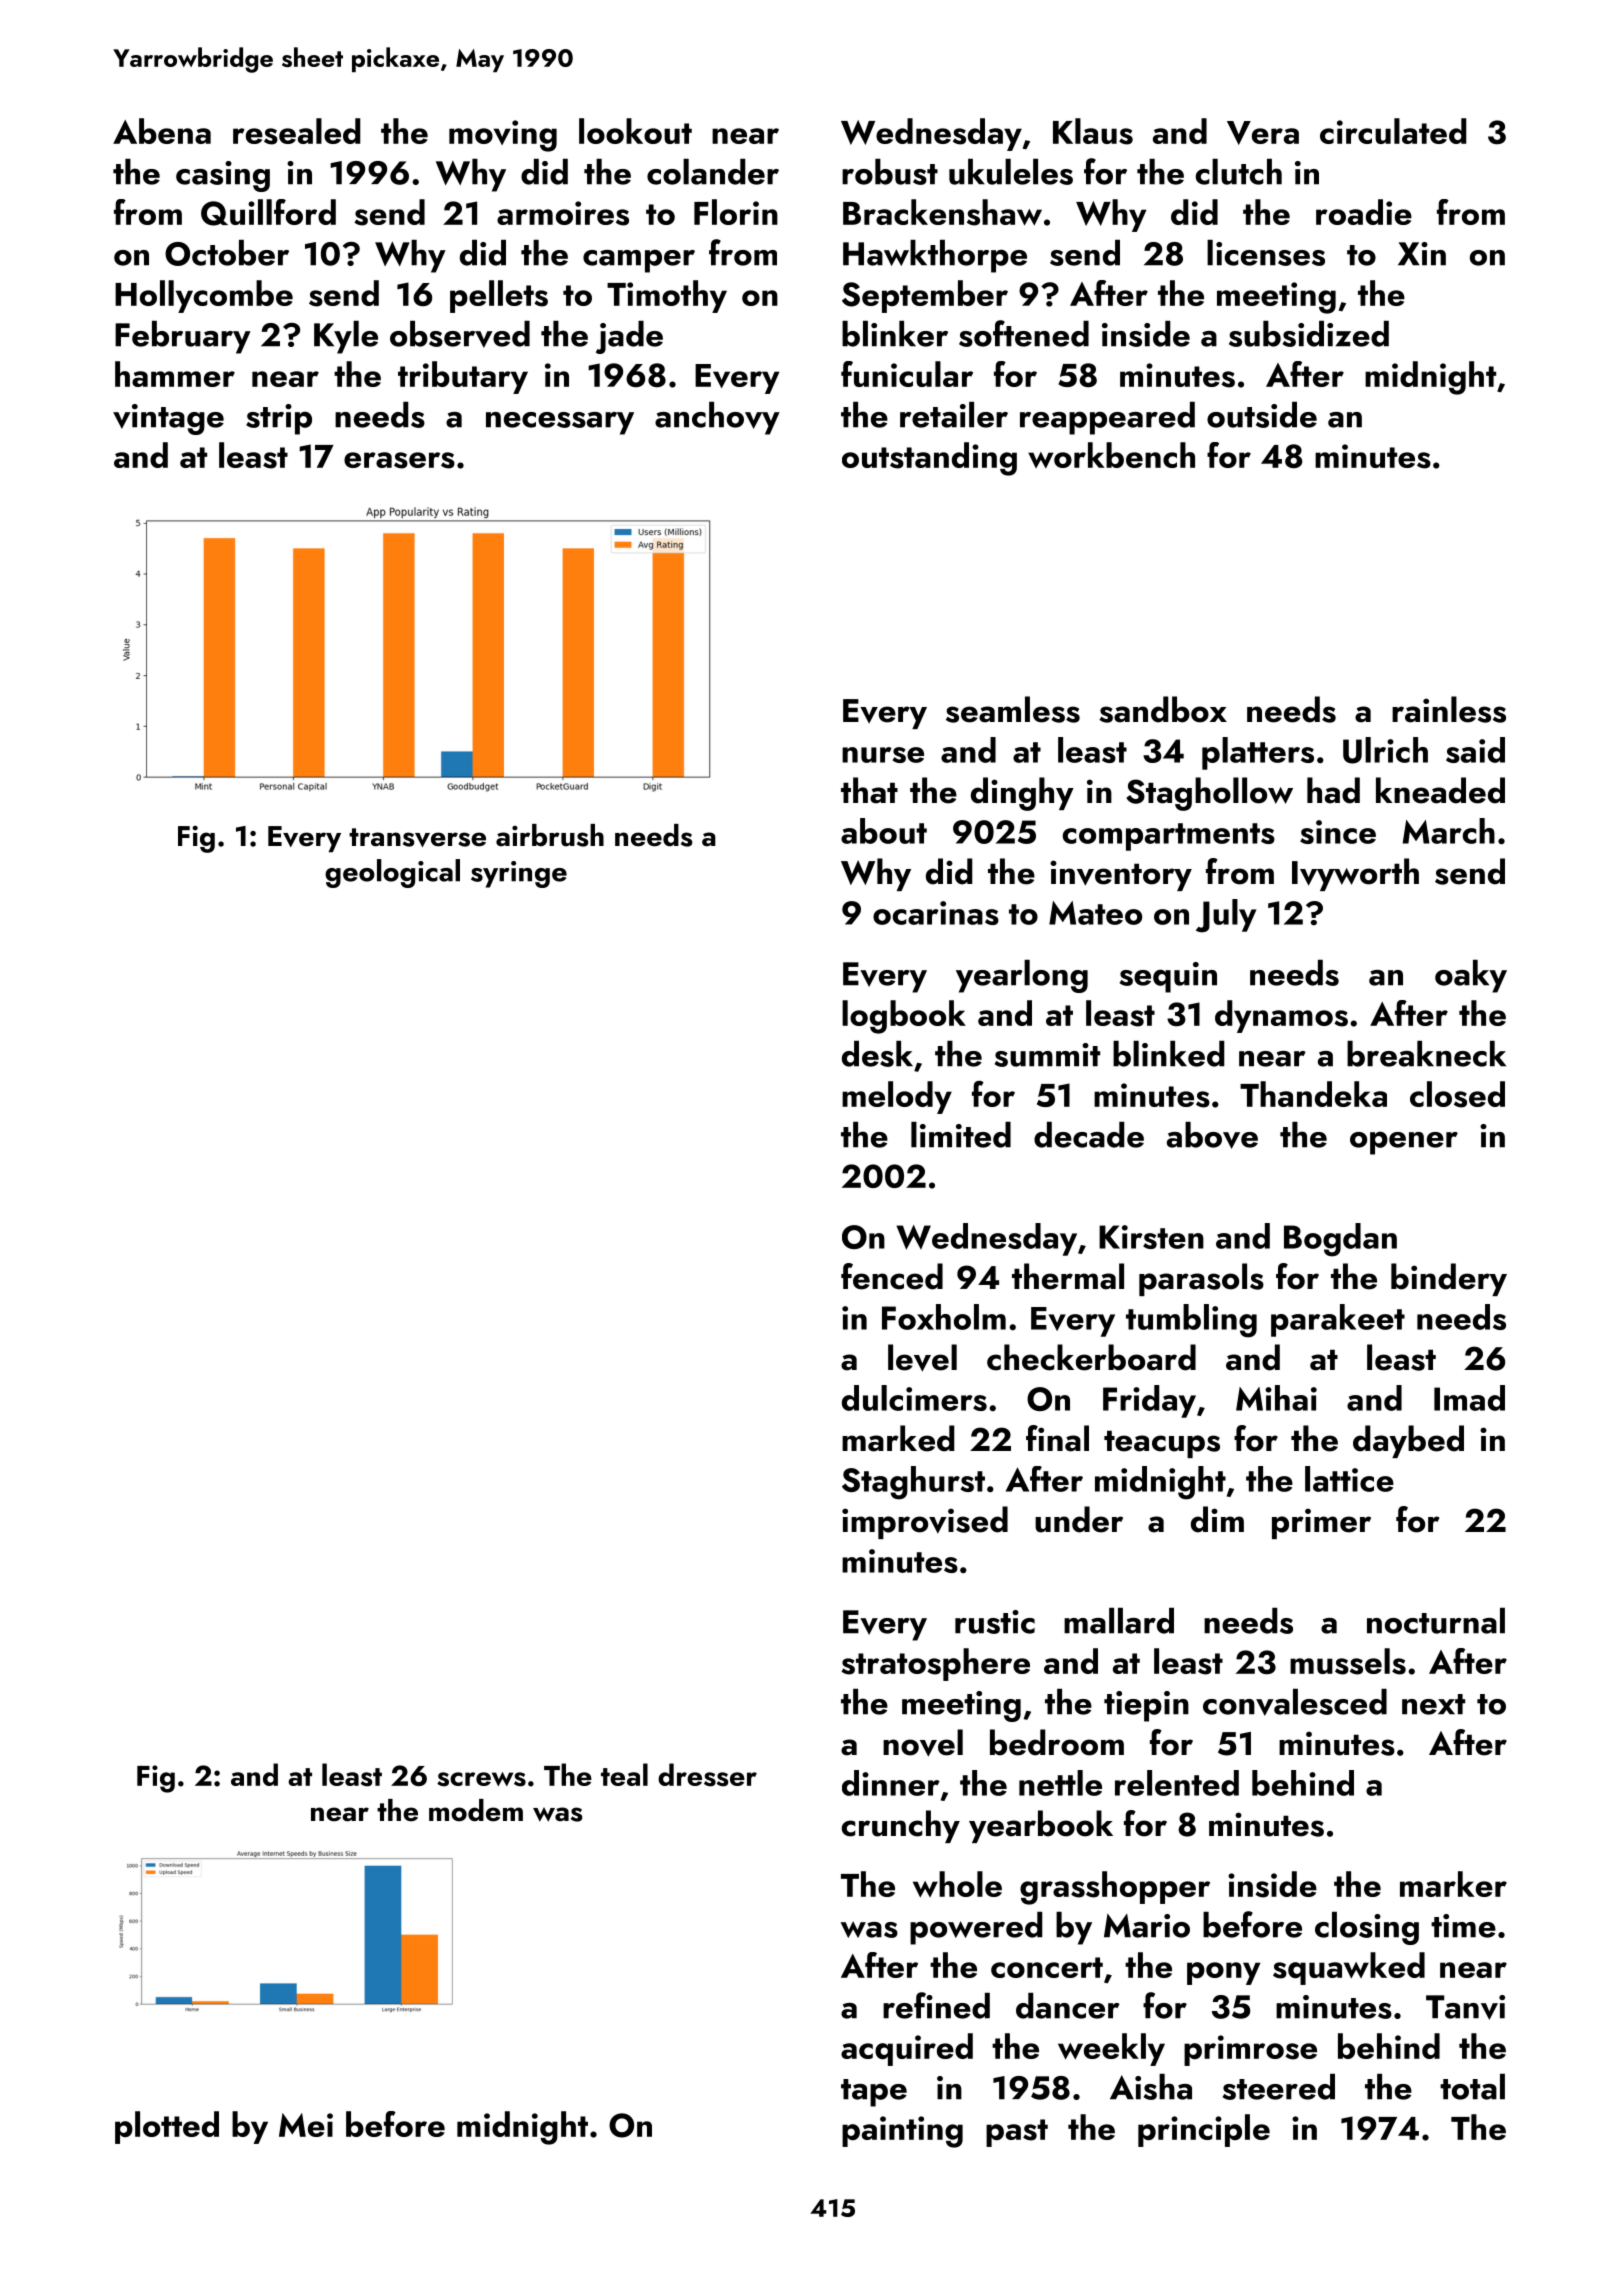 This screenshot has height=2292, width=1620. I want to click on erasers, so click(399, 460).
